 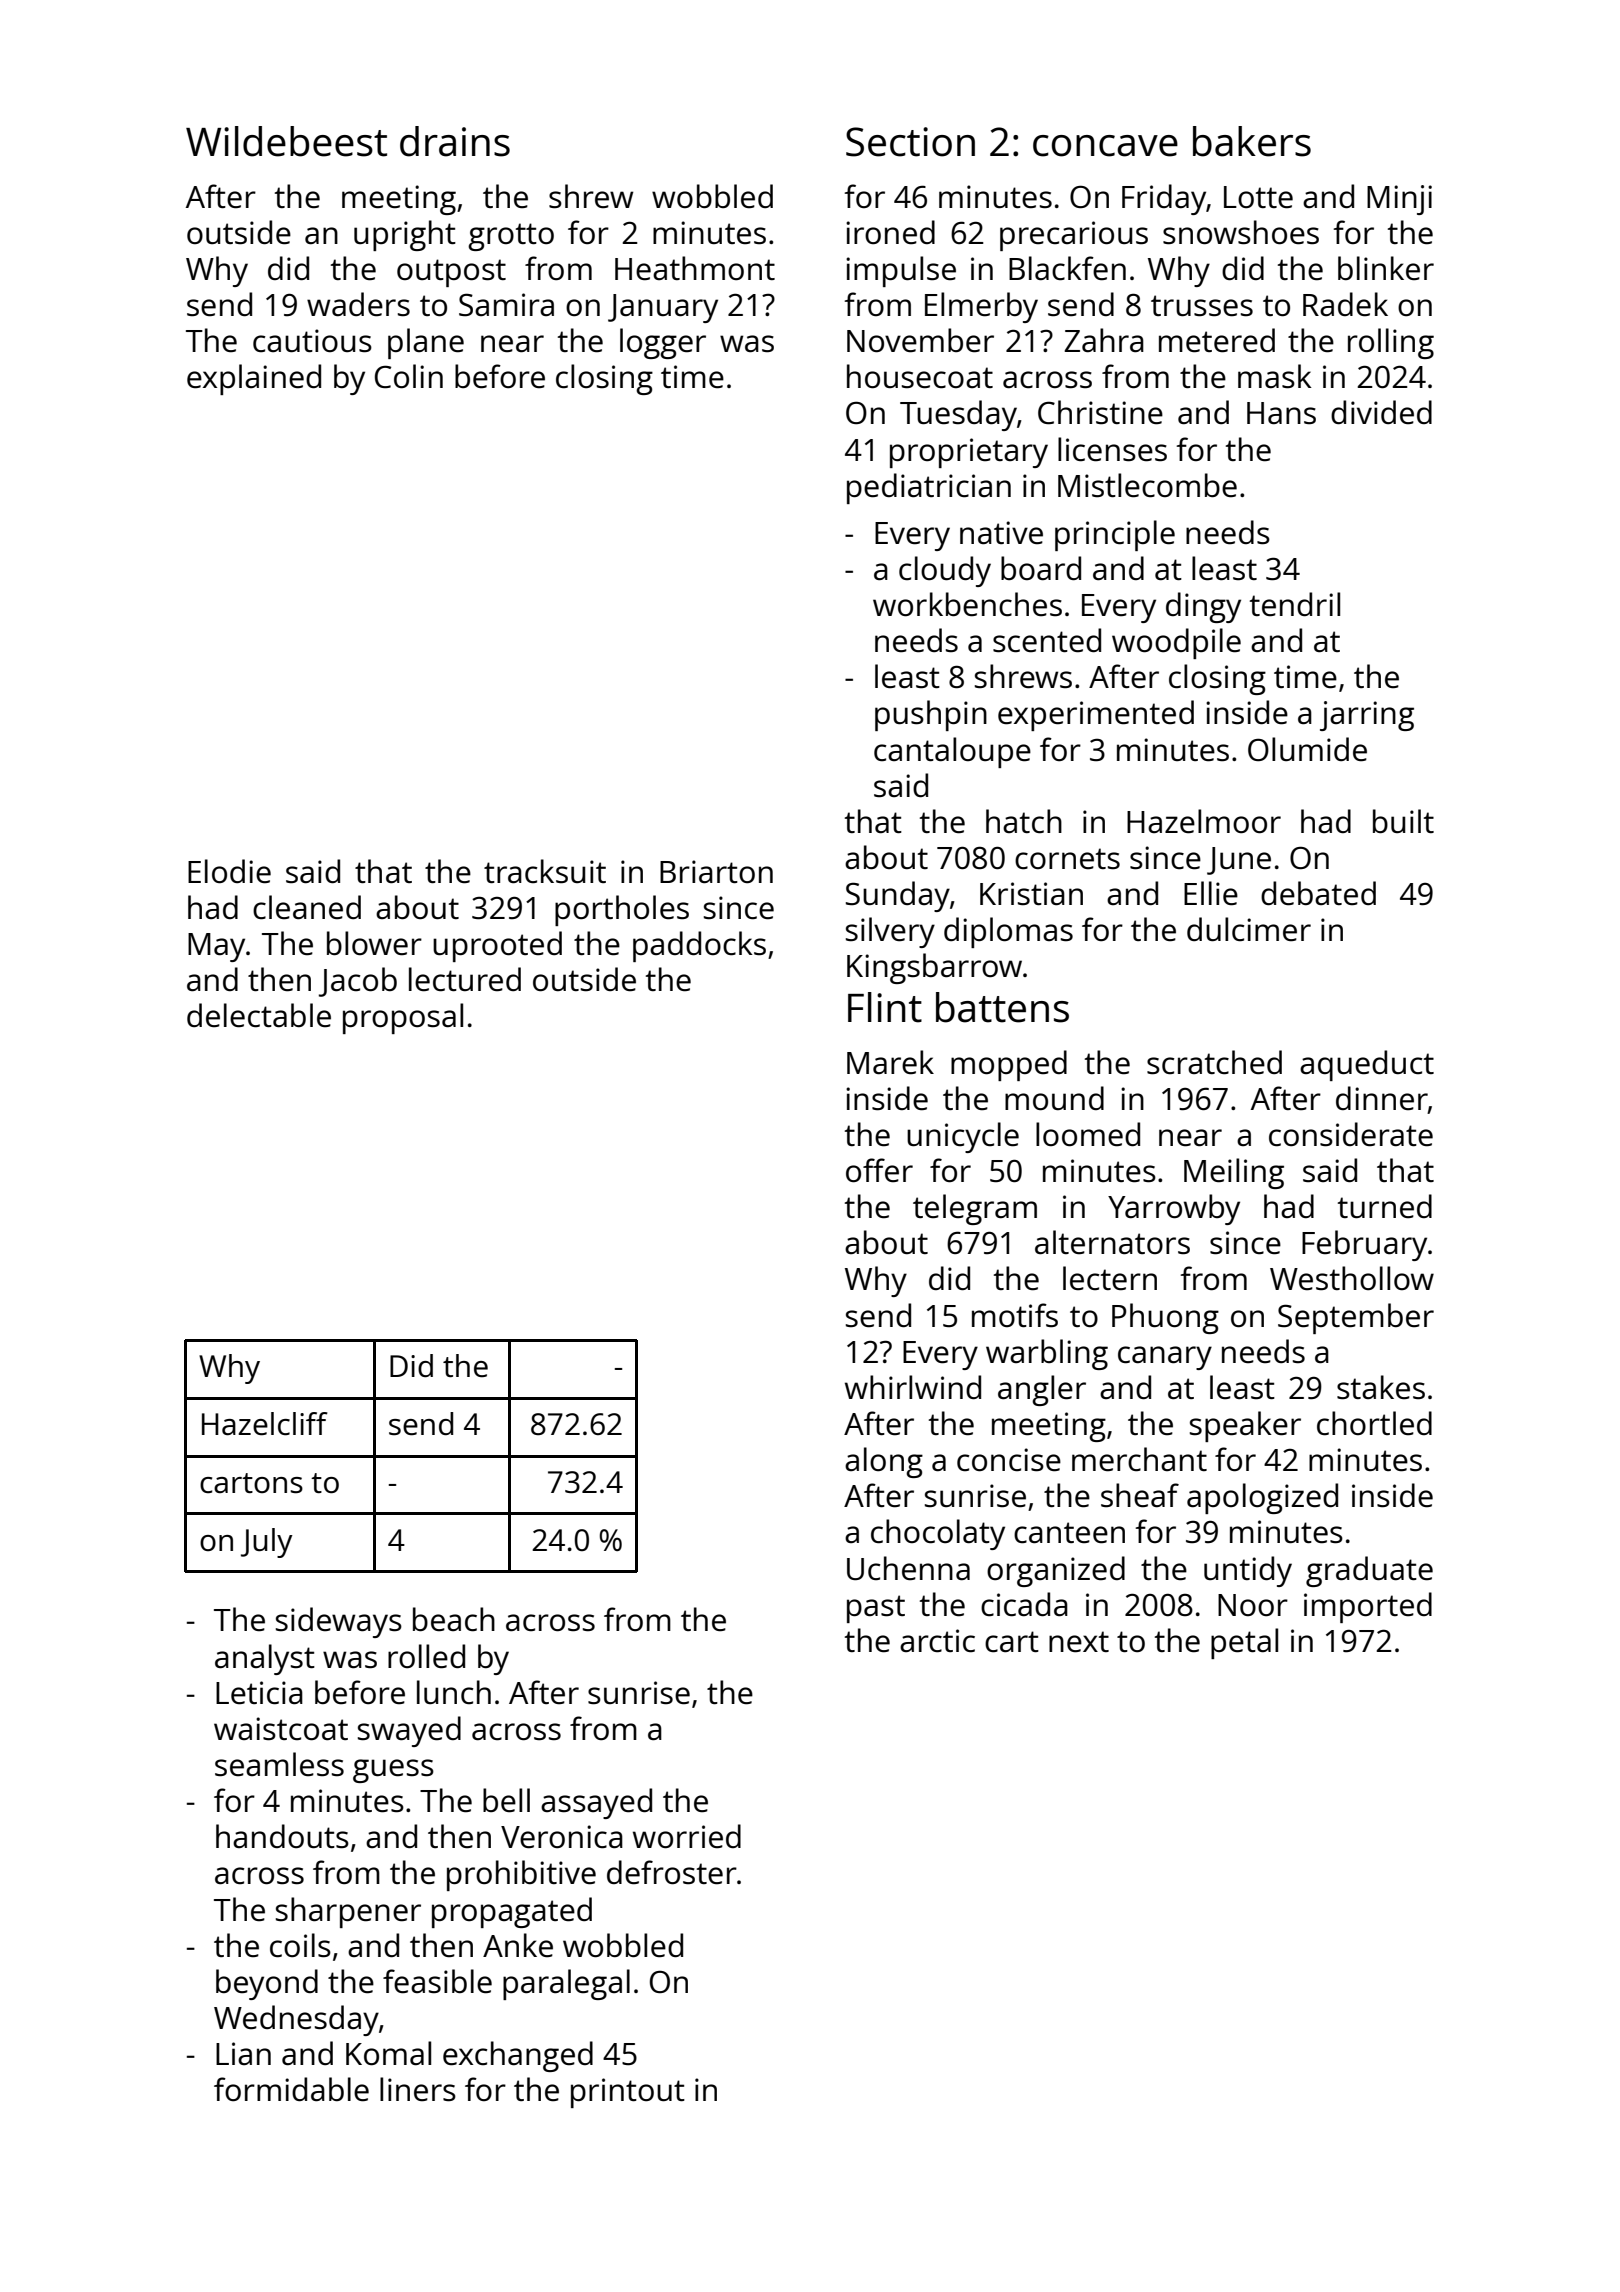 I want to click on along, so click(x=884, y=1462).
